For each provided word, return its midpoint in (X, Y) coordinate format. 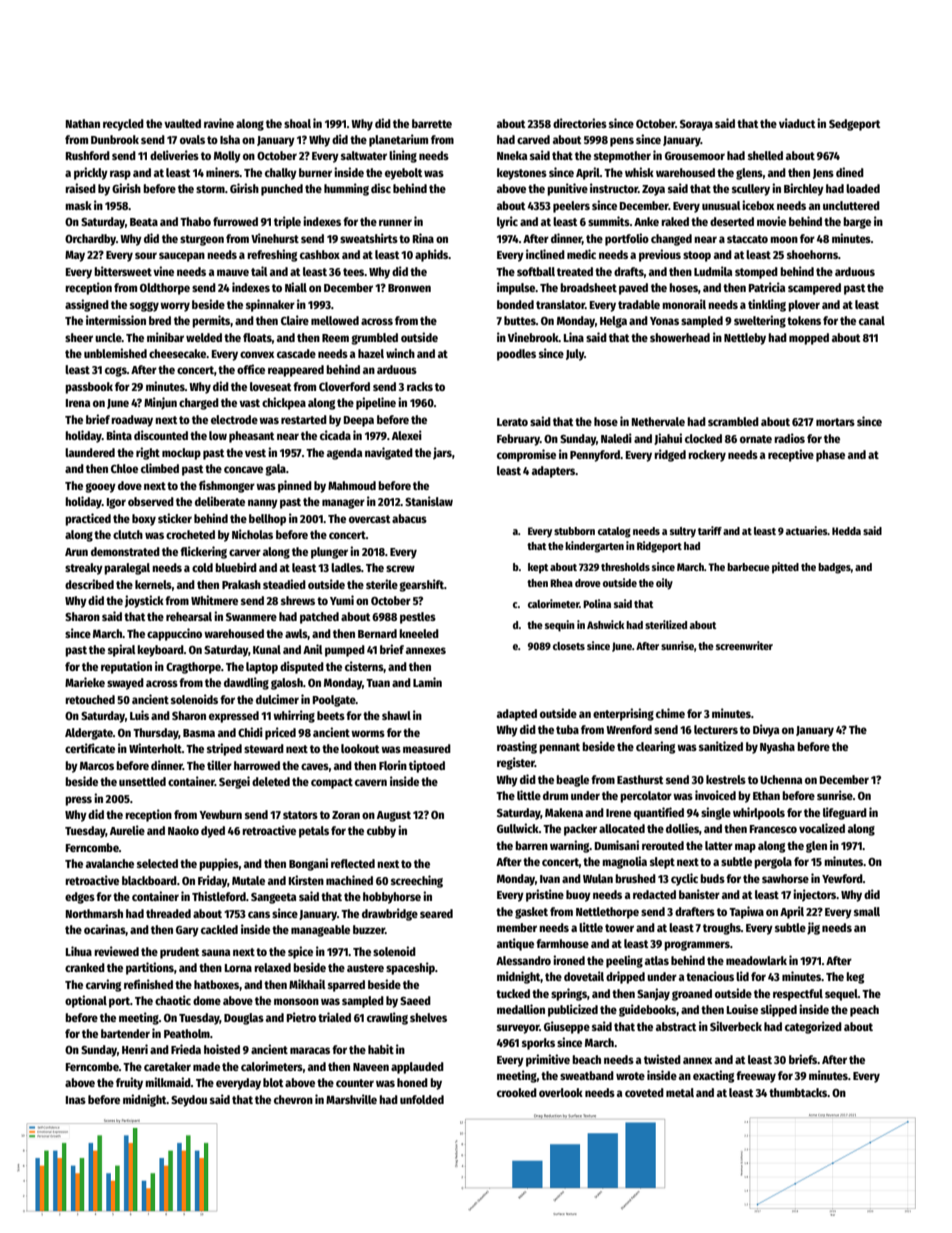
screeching (417, 881)
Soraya (696, 125)
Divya (766, 730)
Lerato (512, 422)
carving (104, 985)
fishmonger (227, 486)
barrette (432, 123)
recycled (123, 125)
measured (427, 748)
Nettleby (745, 339)
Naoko (183, 830)
